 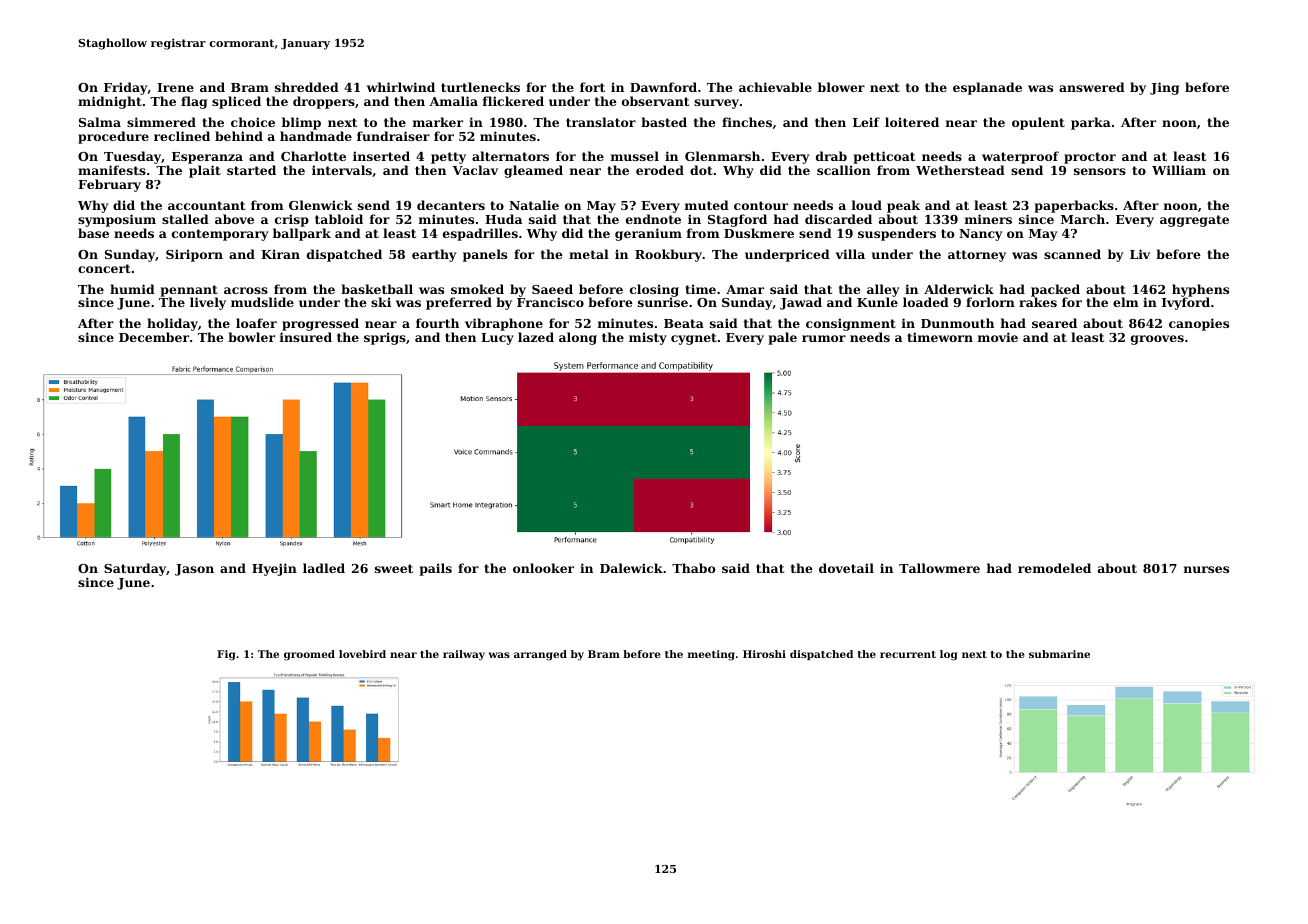 What do you see at coordinates (1091, 123) in the image?
I see `parka` at bounding box center [1091, 123].
